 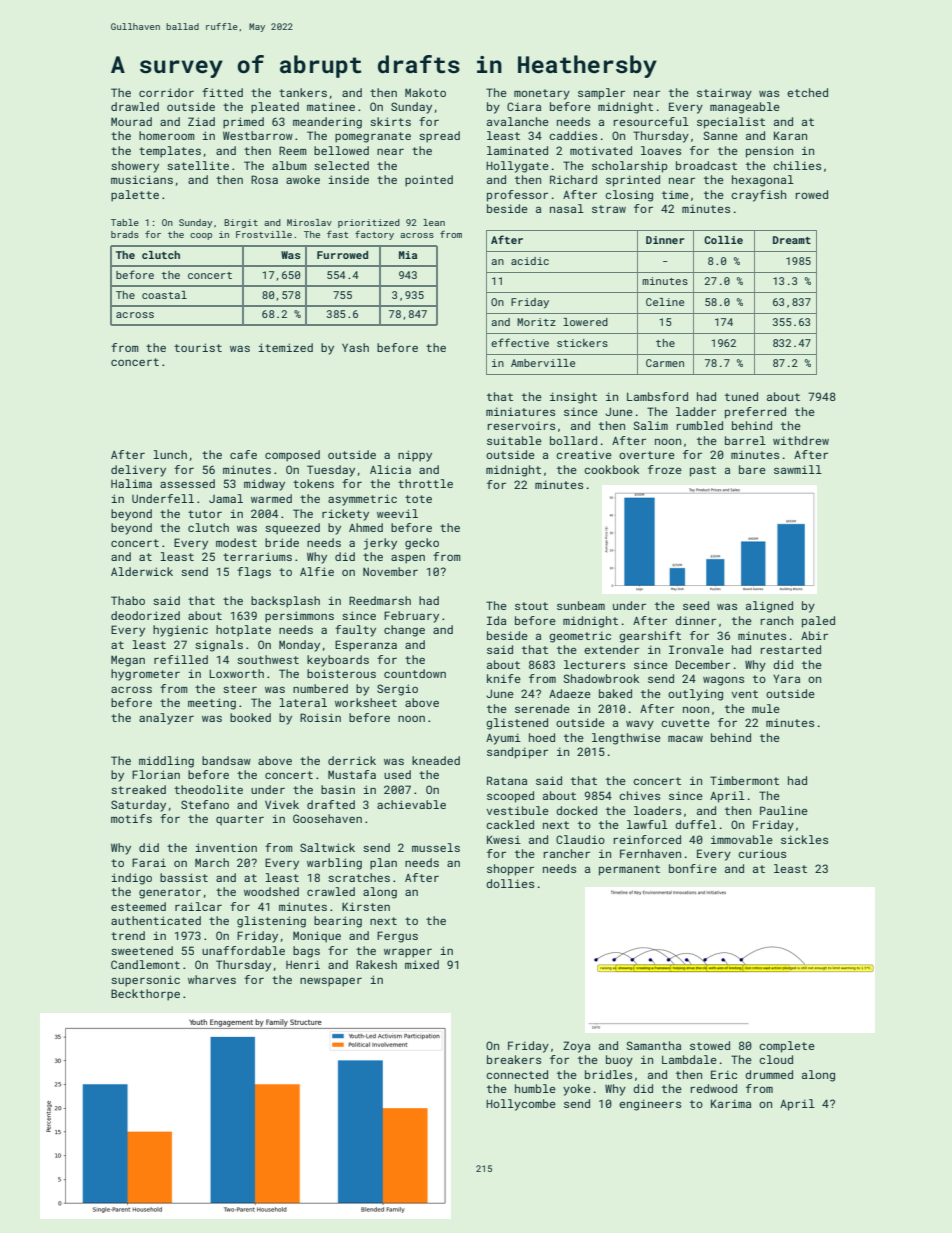 I want to click on Henri, so click(x=303, y=964).
